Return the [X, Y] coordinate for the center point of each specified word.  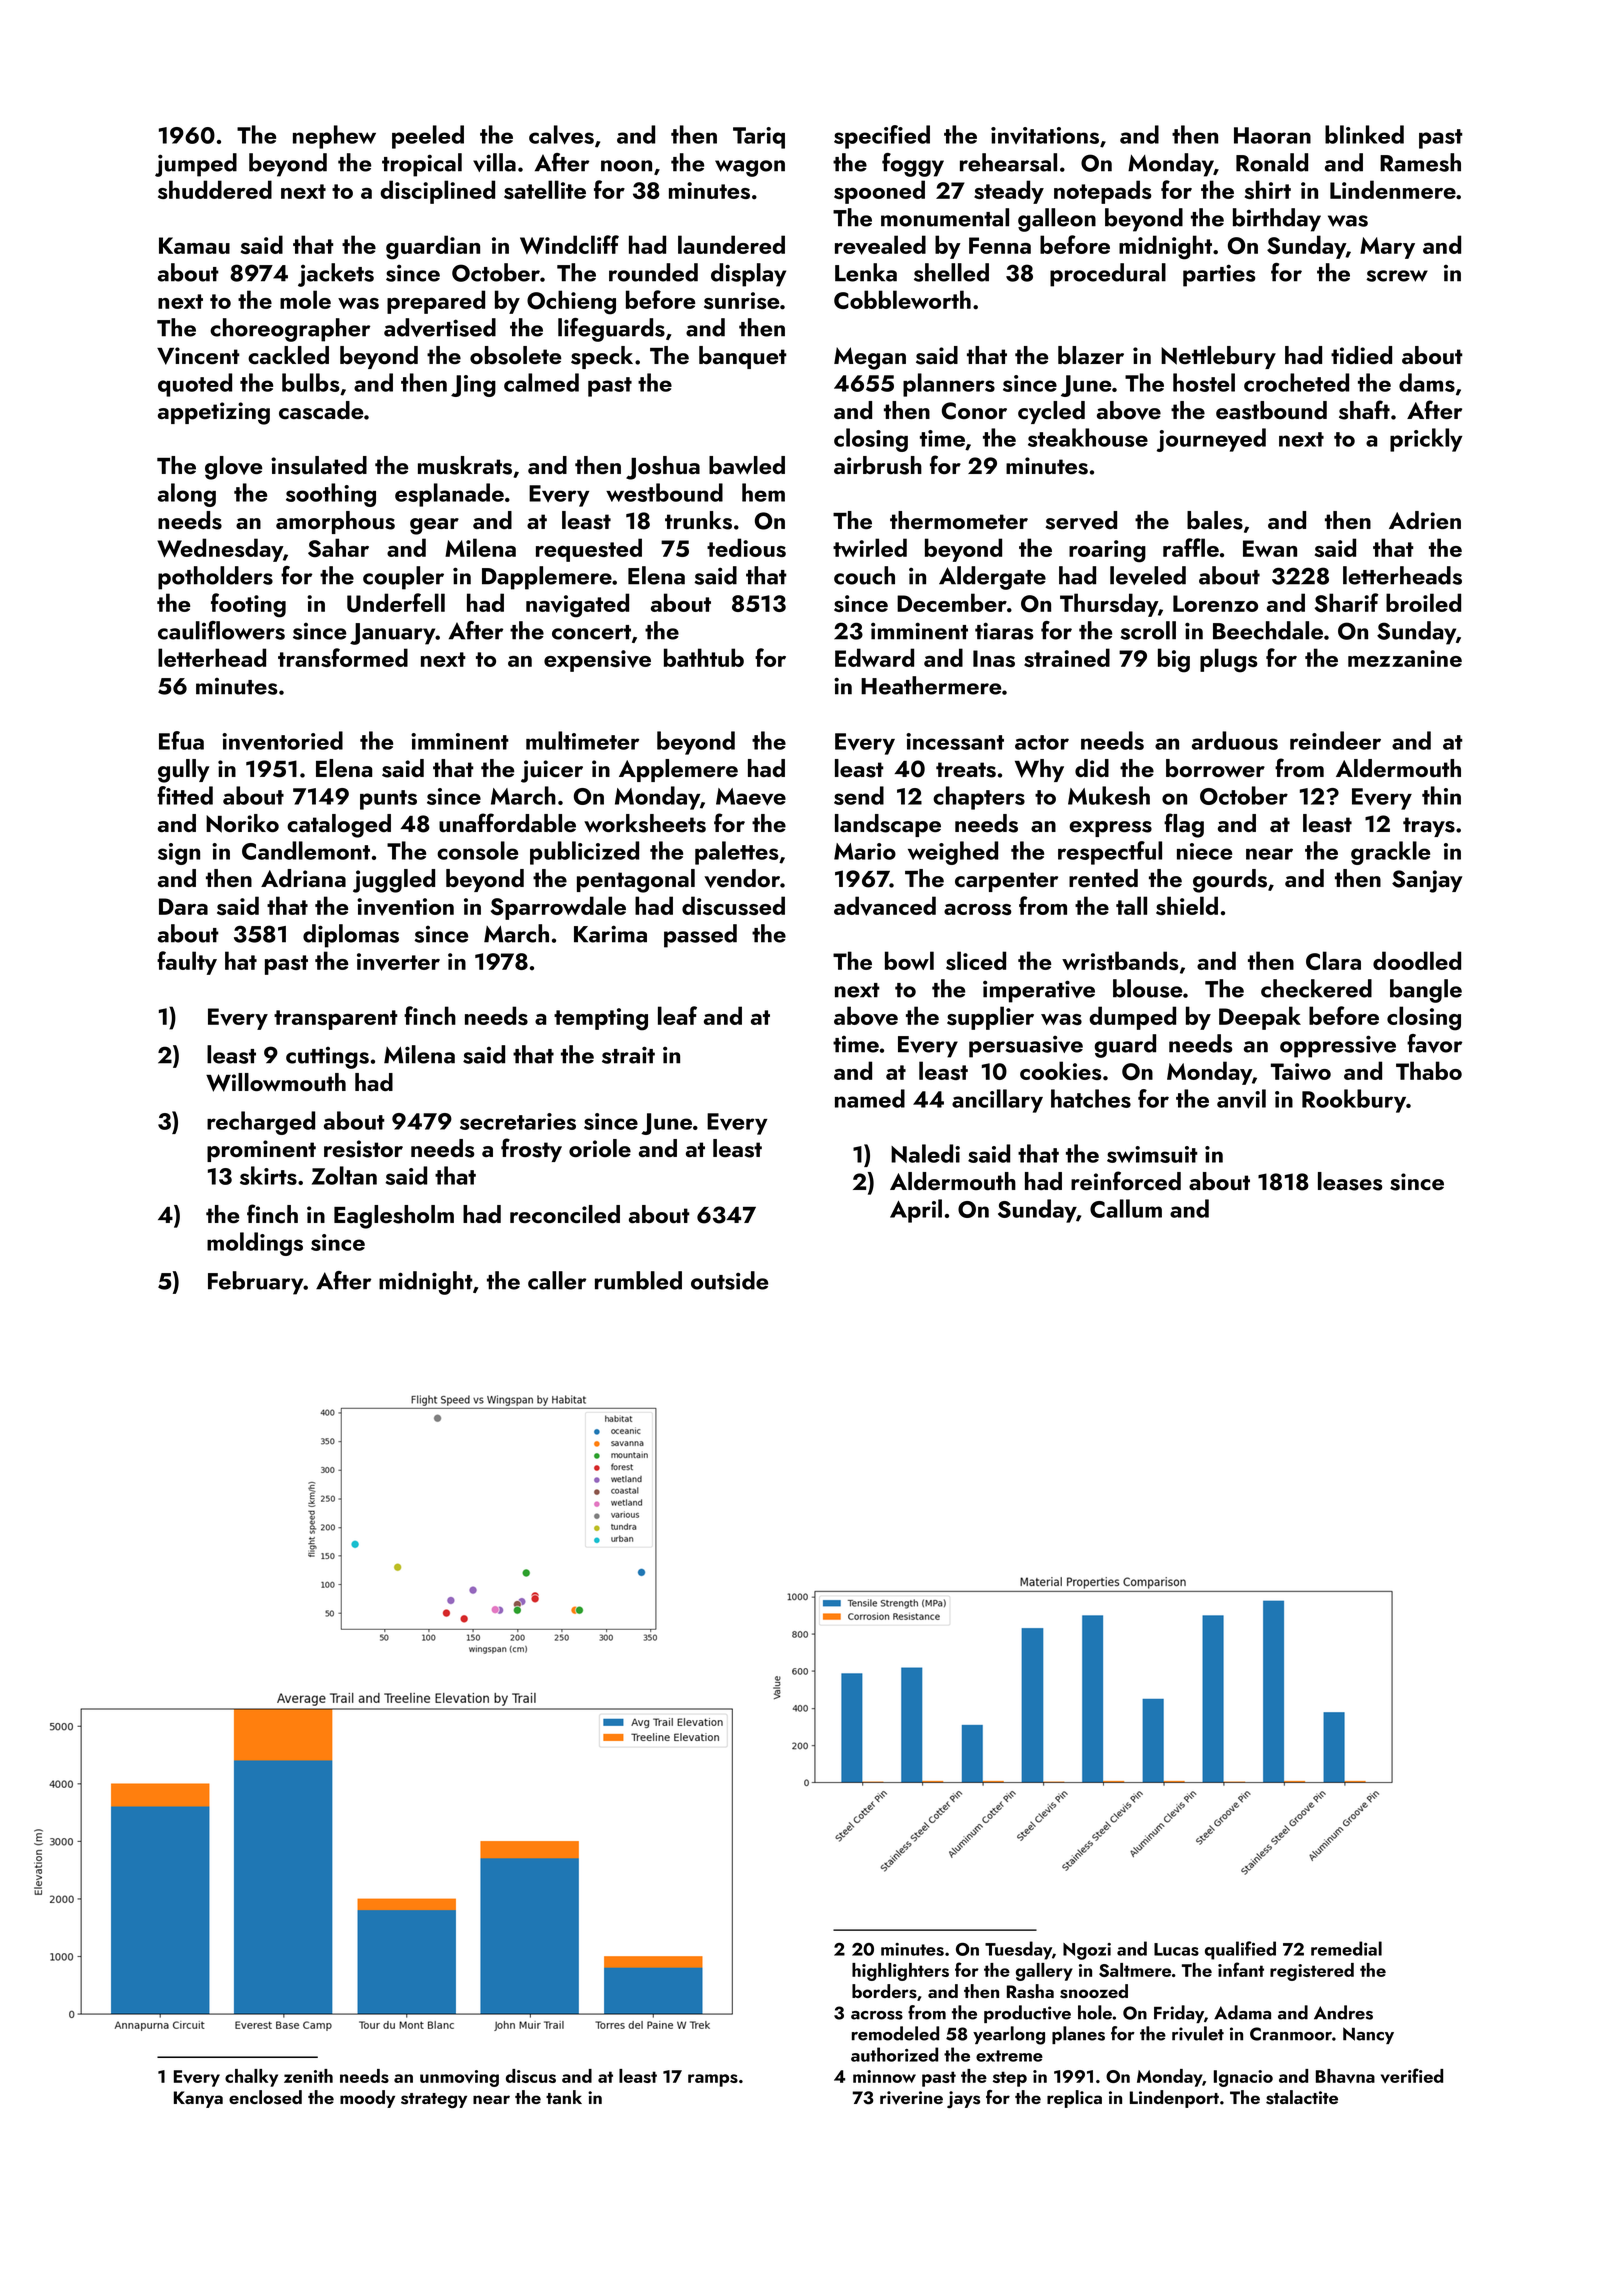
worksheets [645, 823]
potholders [215, 578]
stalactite [1302, 2097]
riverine [911, 2098]
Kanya [198, 2099]
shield [1187, 905]
